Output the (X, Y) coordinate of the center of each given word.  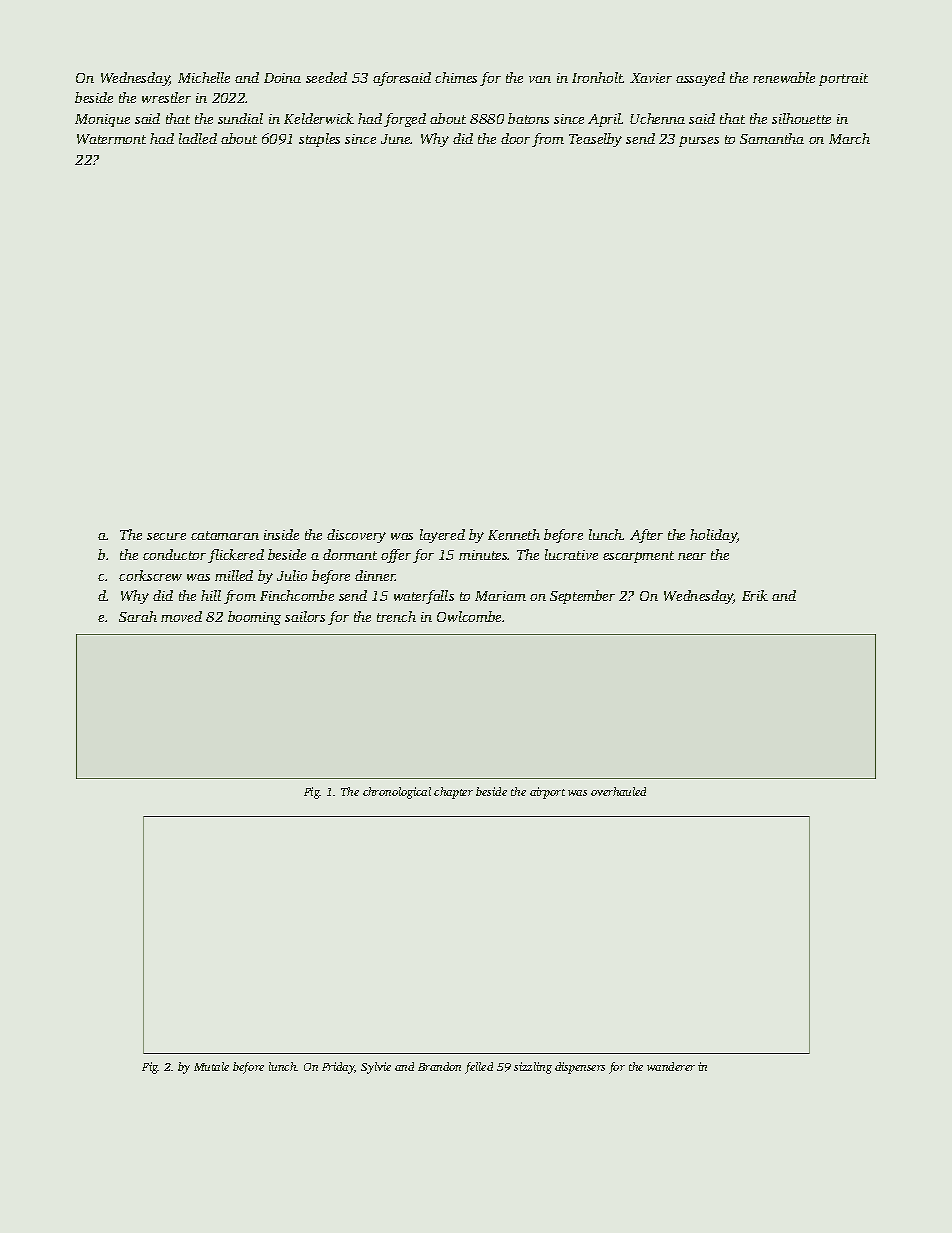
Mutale (211, 1066)
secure (166, 536)
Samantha (772, 138)
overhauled (618, 791)
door (515, 138)
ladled (198, 138)
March (849, 138)
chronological (397, 793)
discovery (356, 536)
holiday (713, 536)
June (396, 139)
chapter (453, 793)
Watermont (111, 139)
